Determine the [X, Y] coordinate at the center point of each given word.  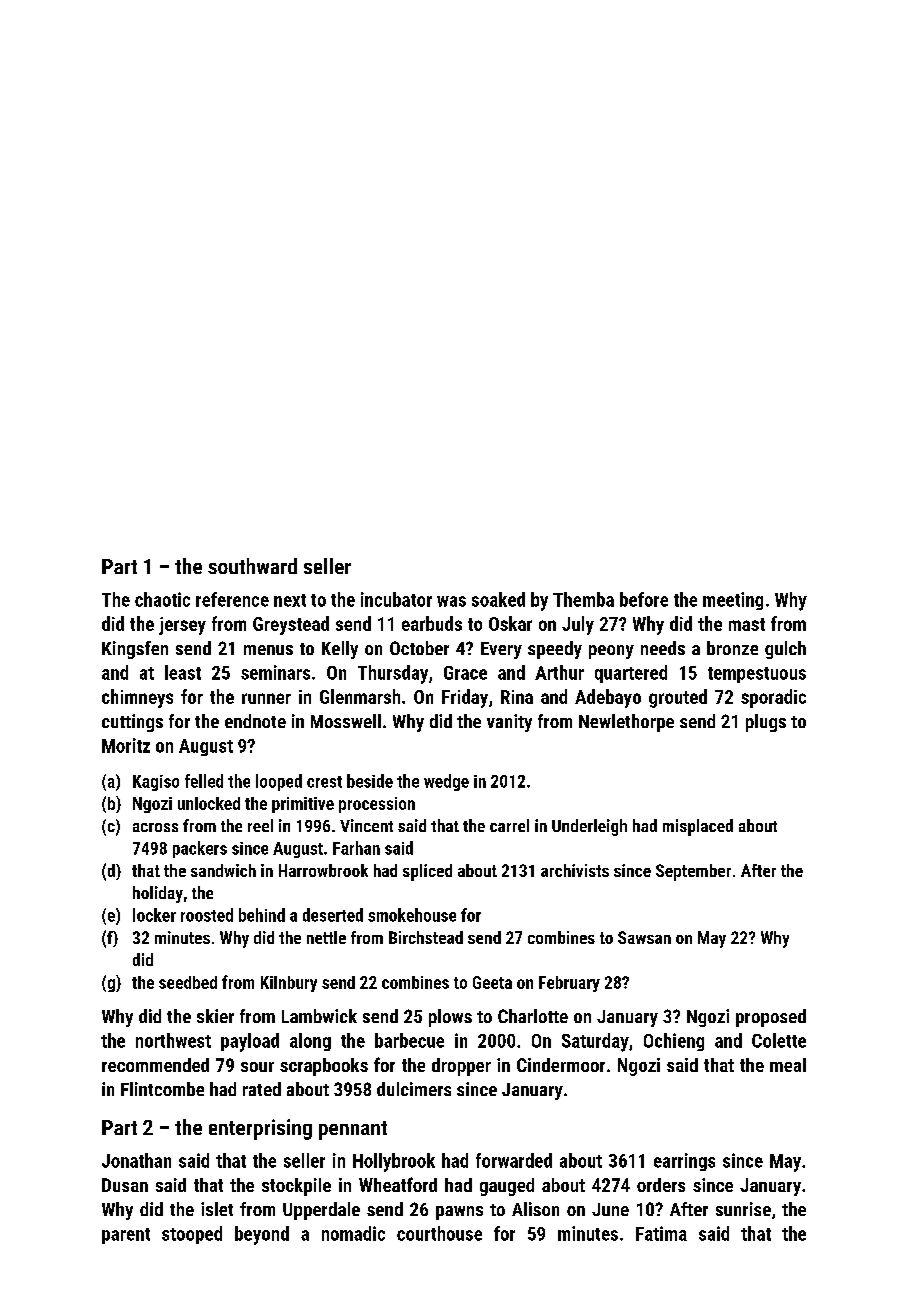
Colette [779, 1040]
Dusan [125, 1185]
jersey [182, 626]
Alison [535, 1209]
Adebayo [608, 698]
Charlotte [533, 1016]
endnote [255, 721]
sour [257, 1067]
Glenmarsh [360, 696]
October [419, 648]
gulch [785, 650]
